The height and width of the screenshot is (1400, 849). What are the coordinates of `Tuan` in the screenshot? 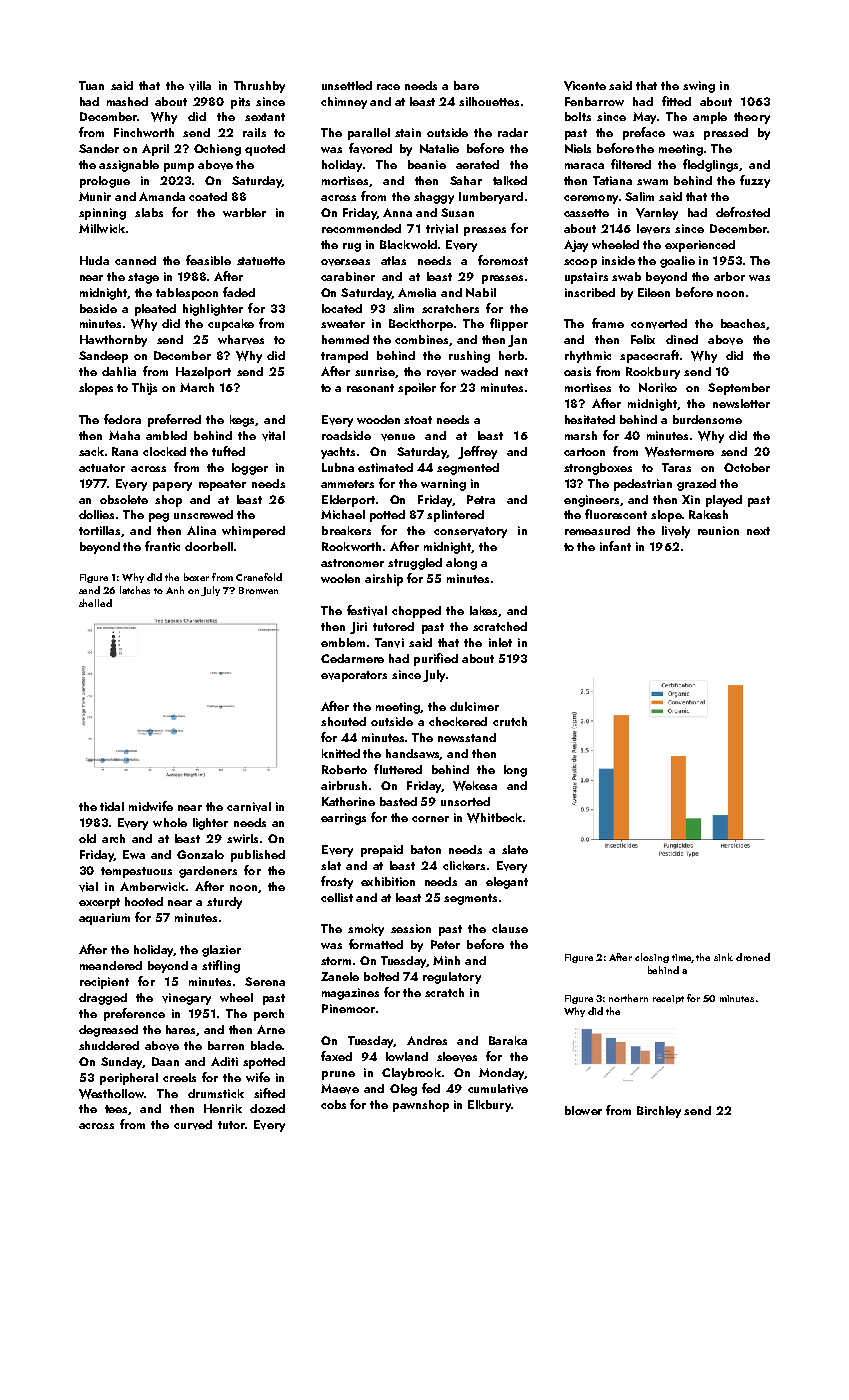 It's located at (91, 85).
